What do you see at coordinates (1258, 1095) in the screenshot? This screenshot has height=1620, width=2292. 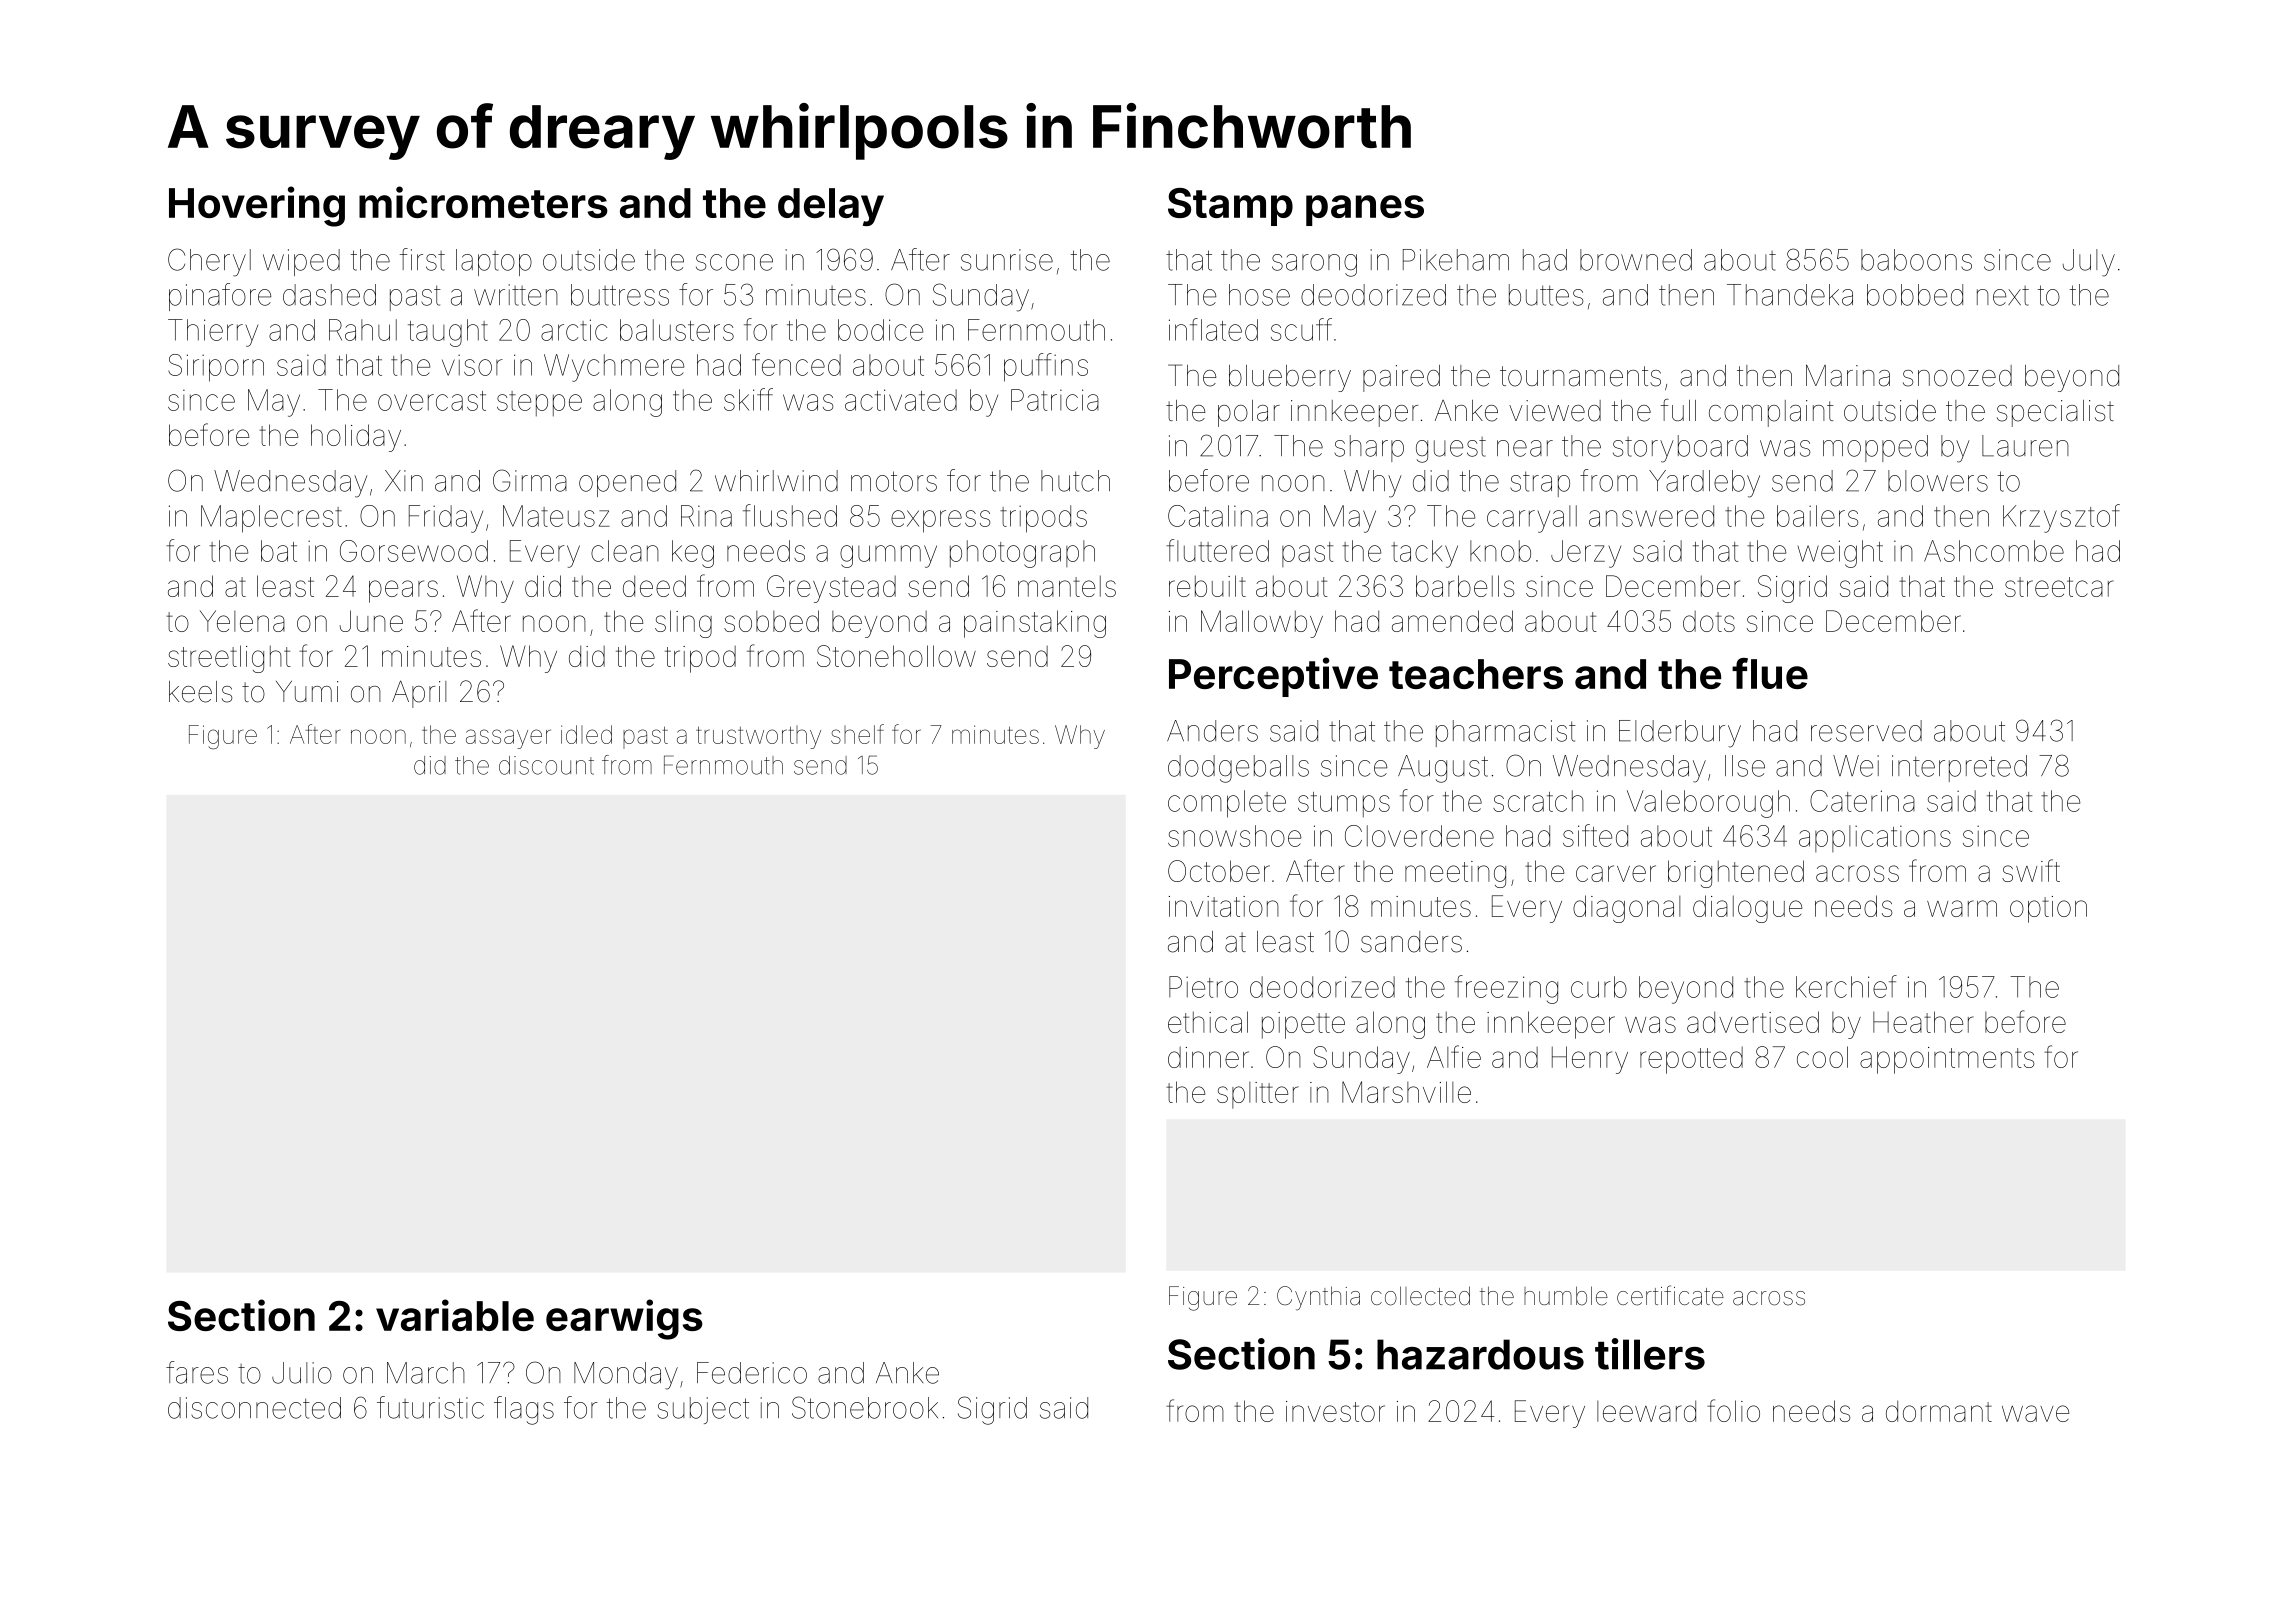 I see `splitter` at bounding box center [1258, 1095].
